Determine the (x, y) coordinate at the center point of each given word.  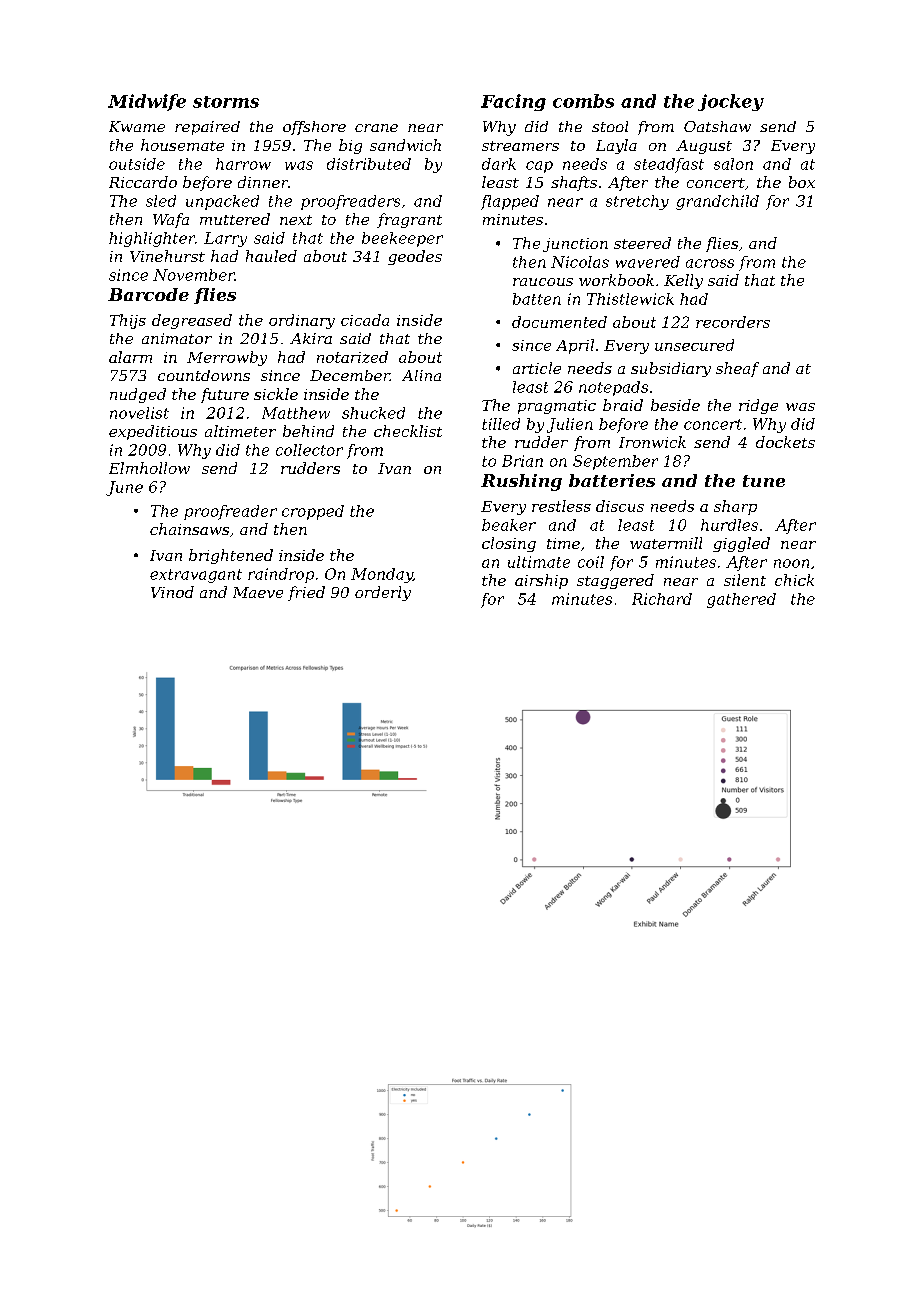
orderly (383, 593)
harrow (243, 164)
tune (764, 481)
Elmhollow (149, 468)
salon (733, 164)
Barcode (148, 294)
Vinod (172, 592)
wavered (648, 262)
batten (537, 299)
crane (376, 128)
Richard (662, 599)
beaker (509, 525)
